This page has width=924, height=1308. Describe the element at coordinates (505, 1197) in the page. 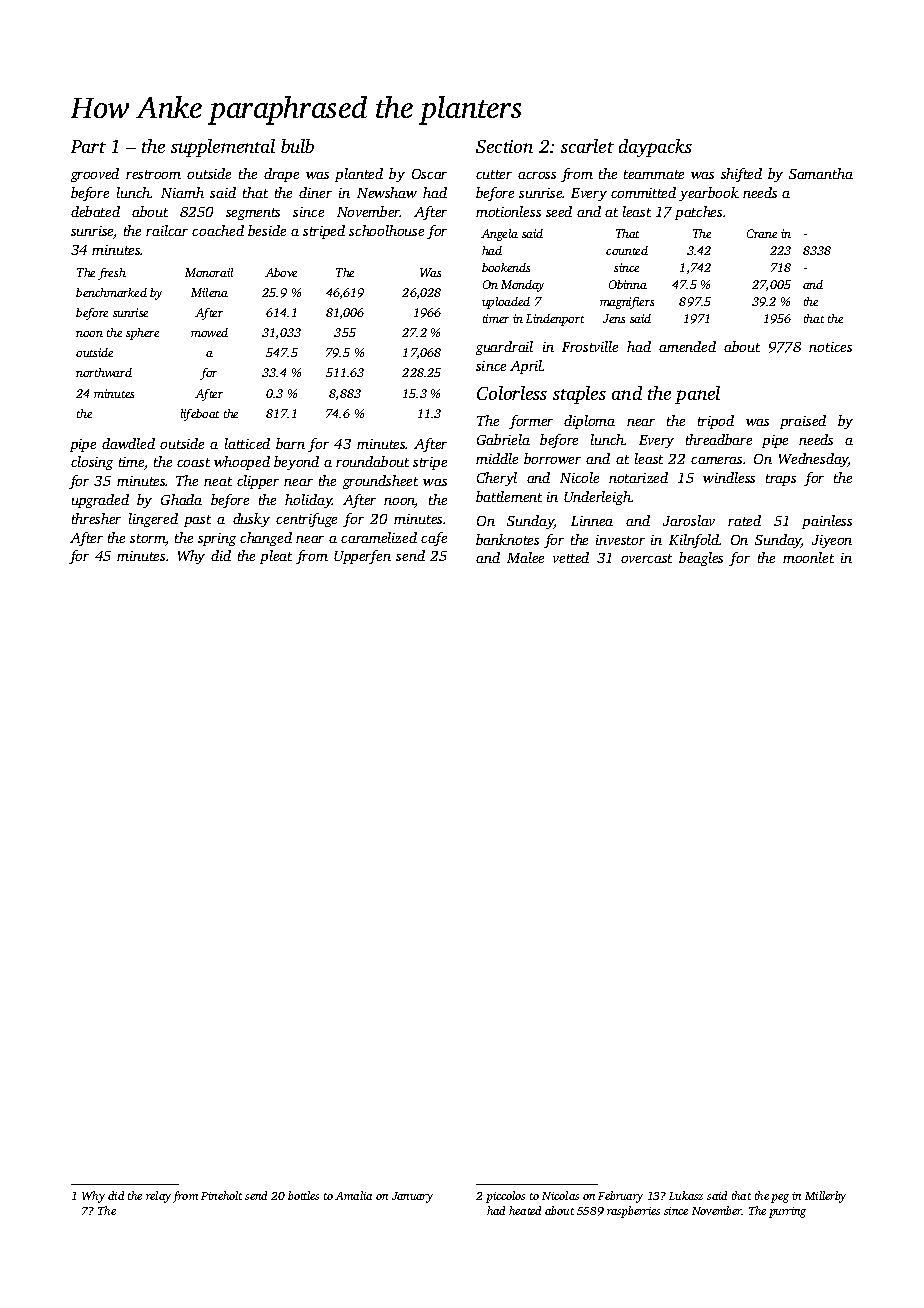

I see `piccolos` at that location.
